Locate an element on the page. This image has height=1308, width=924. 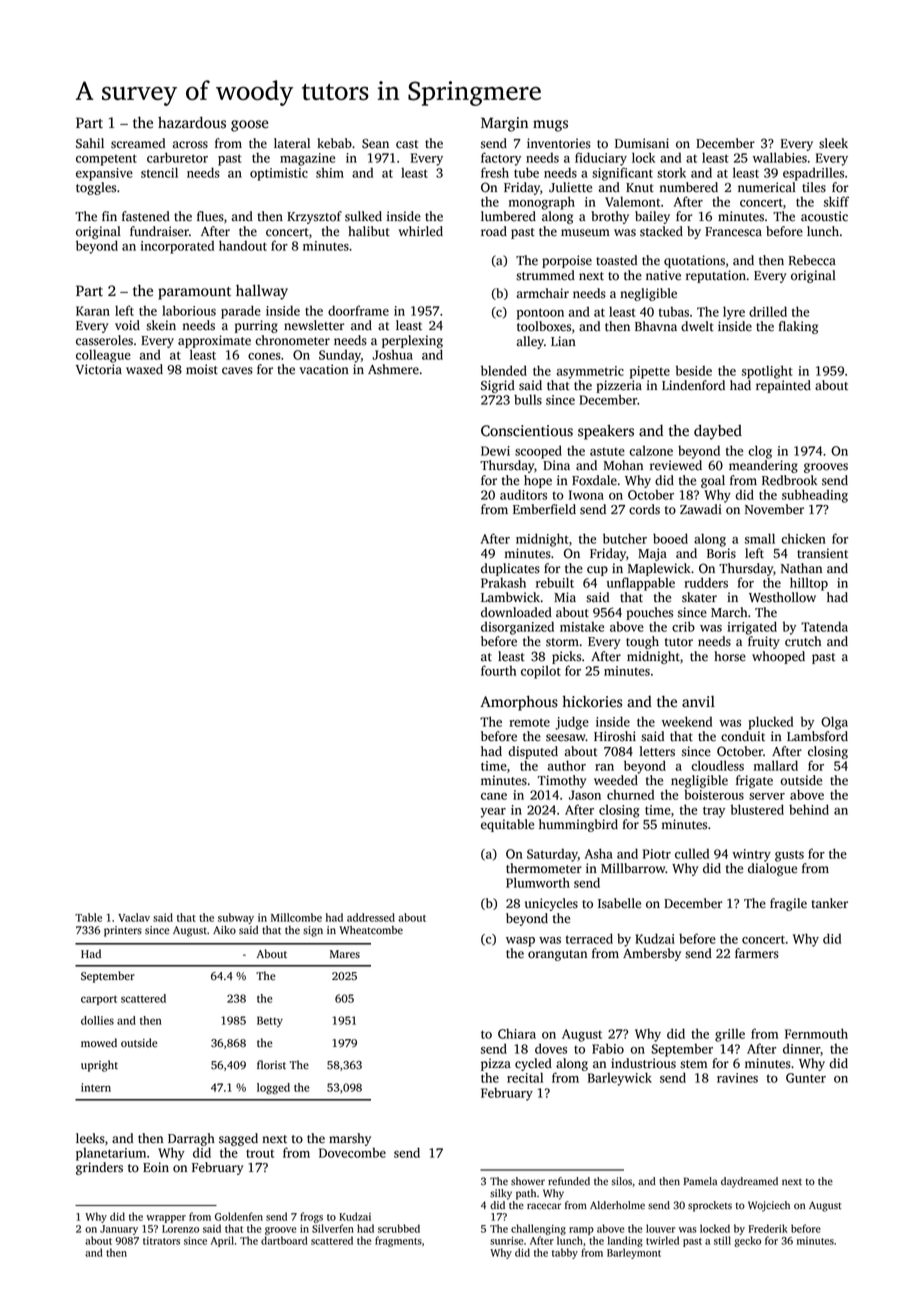
acoustic is located at coordinates (824, 216).
